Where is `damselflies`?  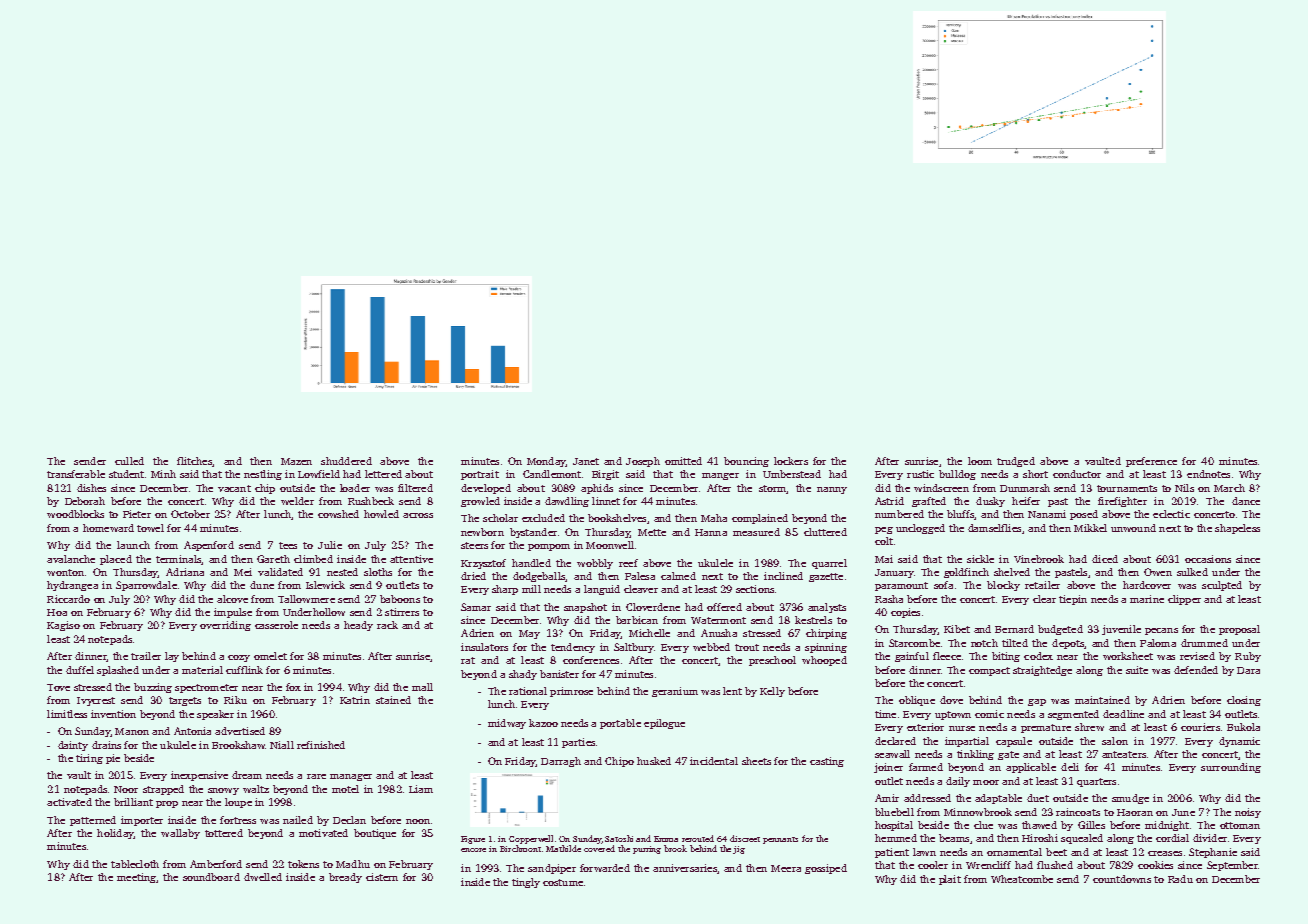 damselflies is located at coordinates (994, 528).
